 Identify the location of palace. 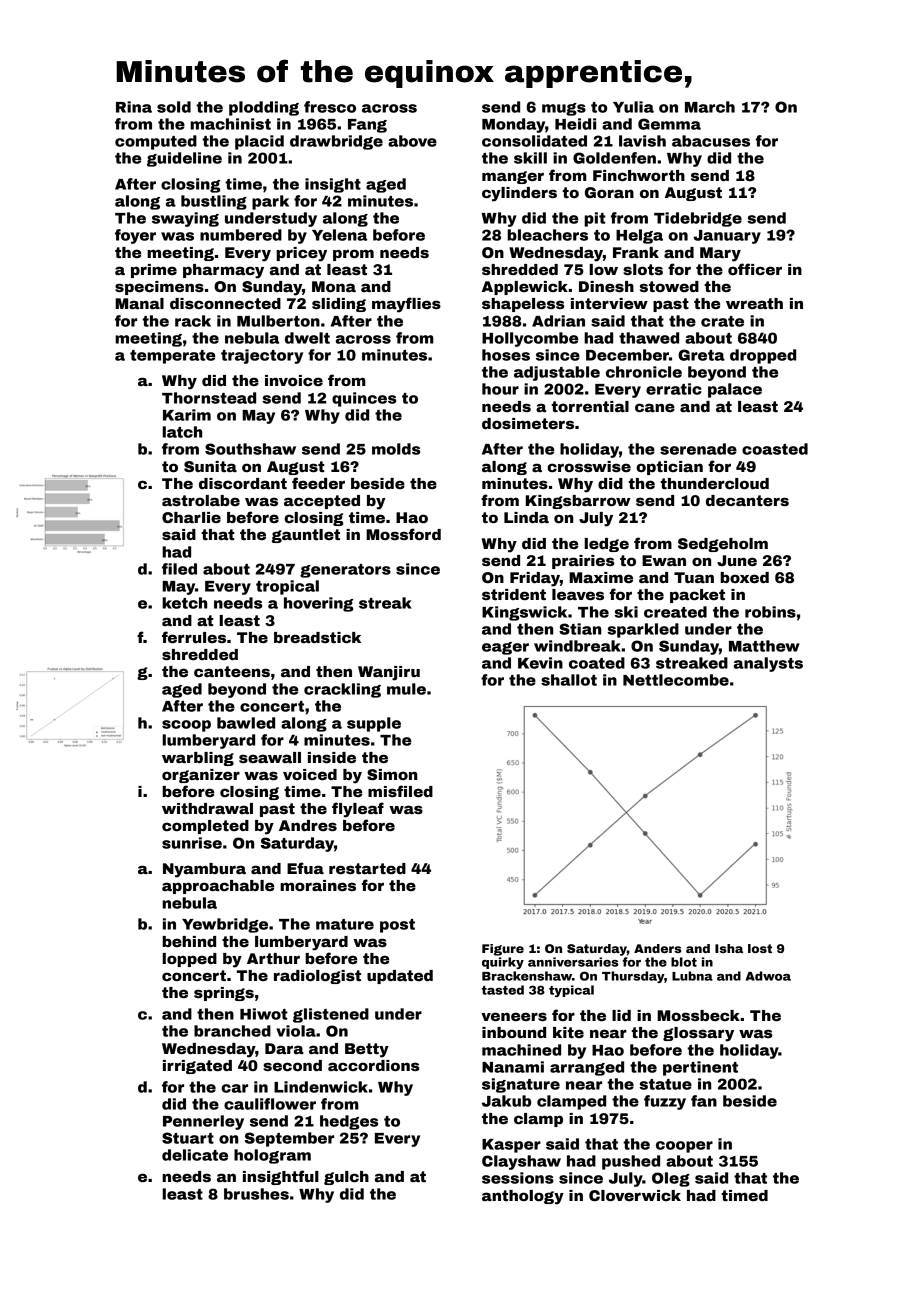
(735, 390).
